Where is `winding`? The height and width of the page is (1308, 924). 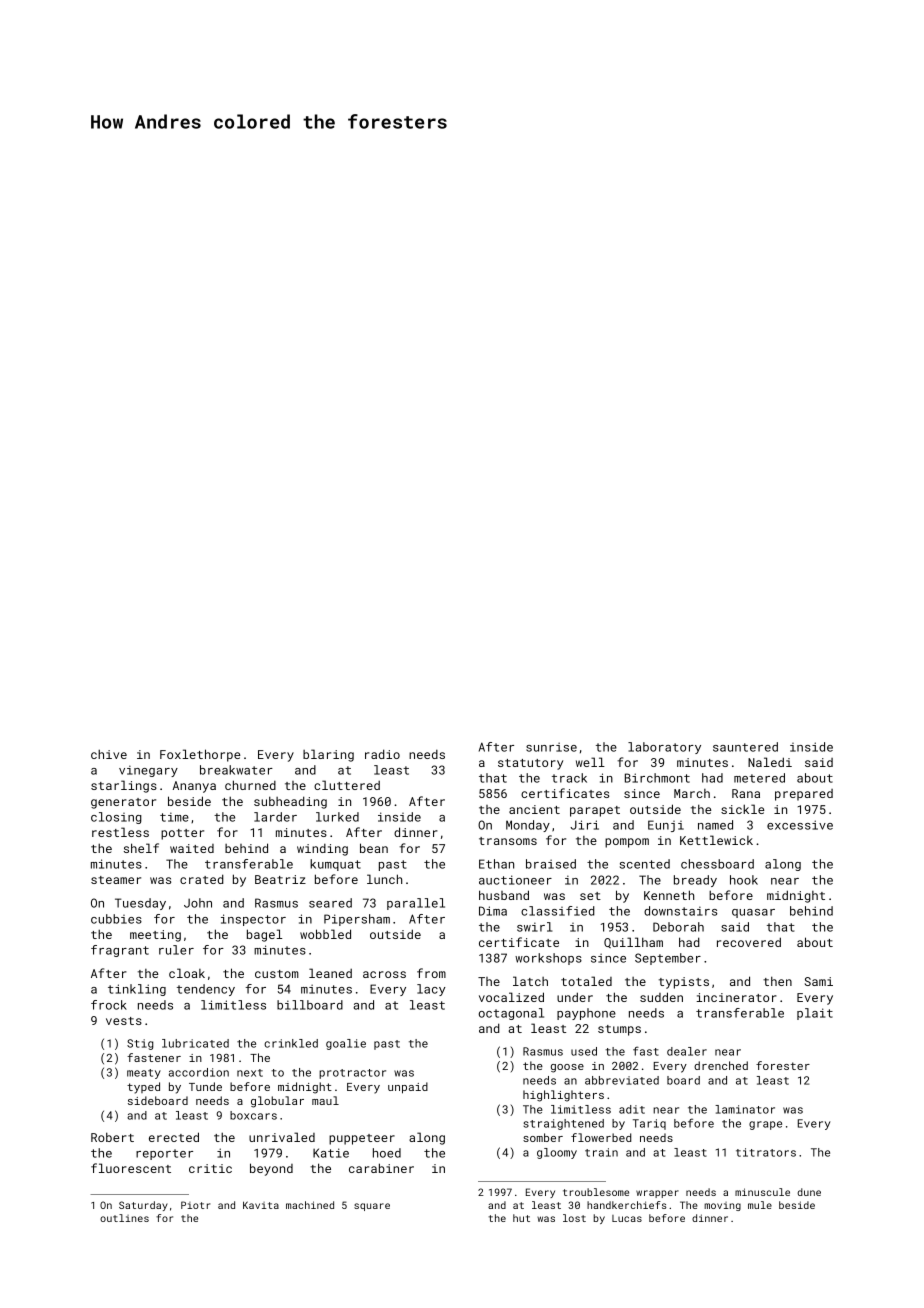 winding is located at coordinates (322, 850).
